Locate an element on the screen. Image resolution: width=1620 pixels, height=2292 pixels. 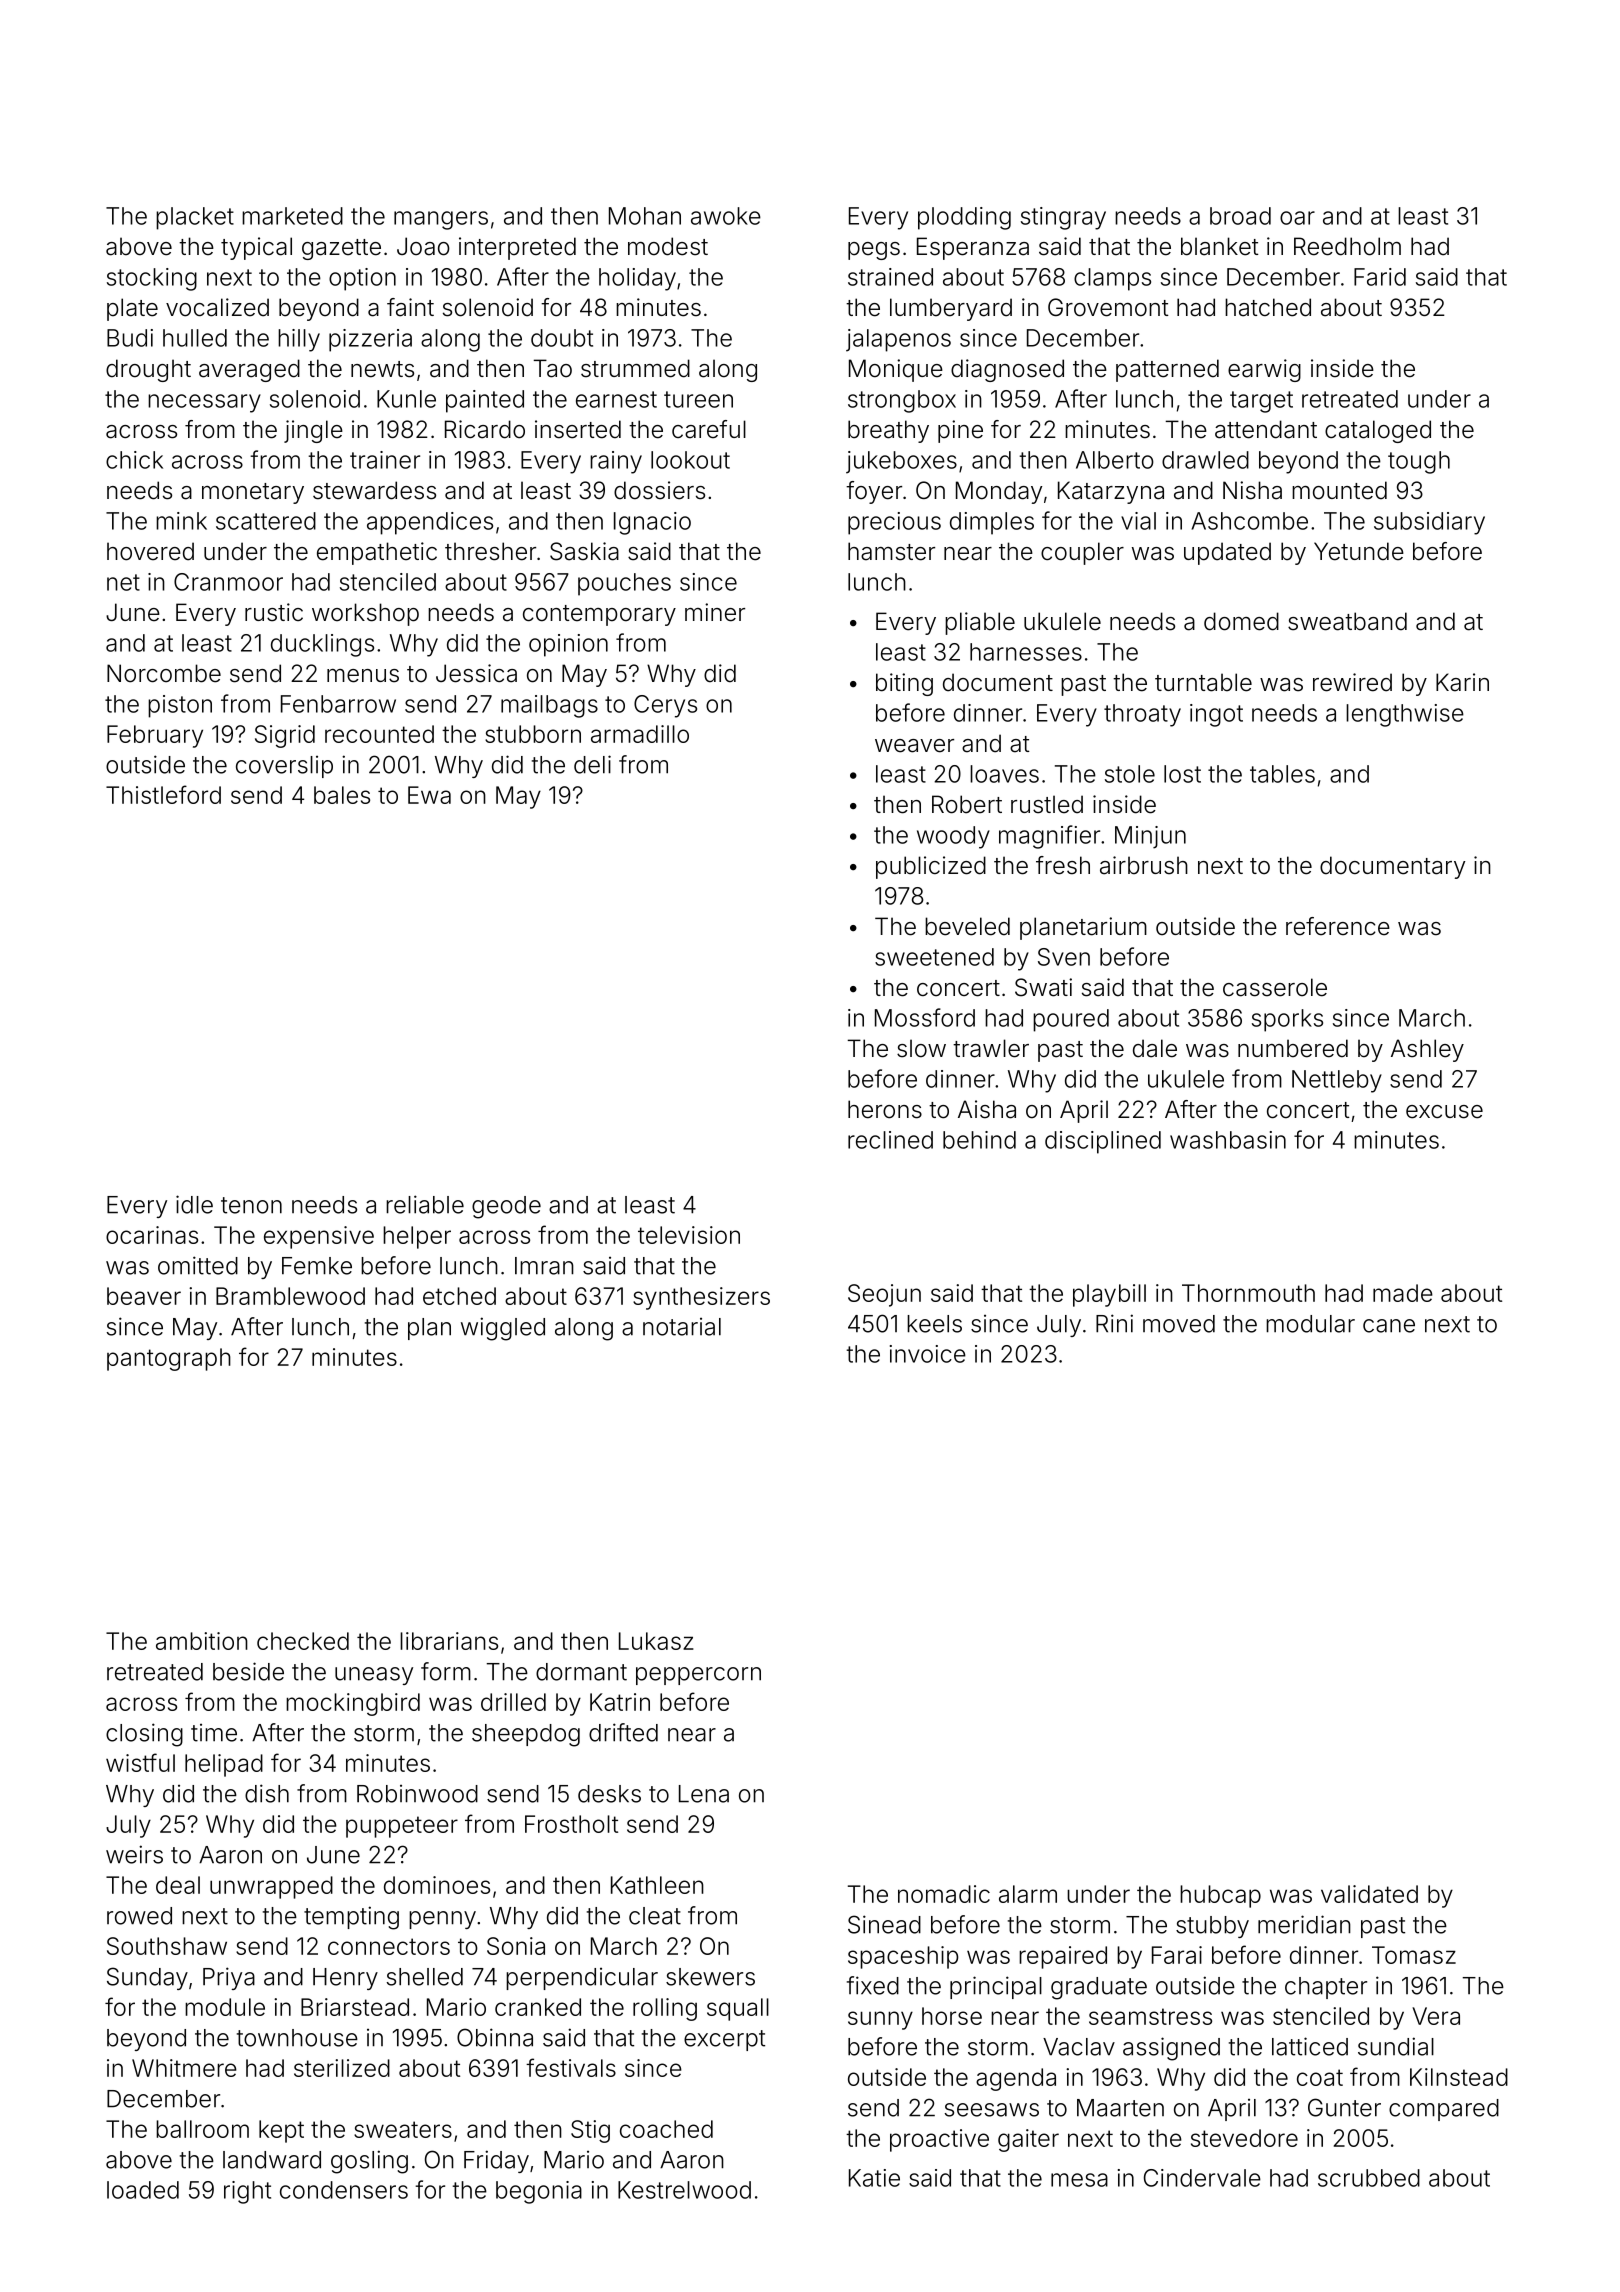
television is located at coordinates (689, 1235).
